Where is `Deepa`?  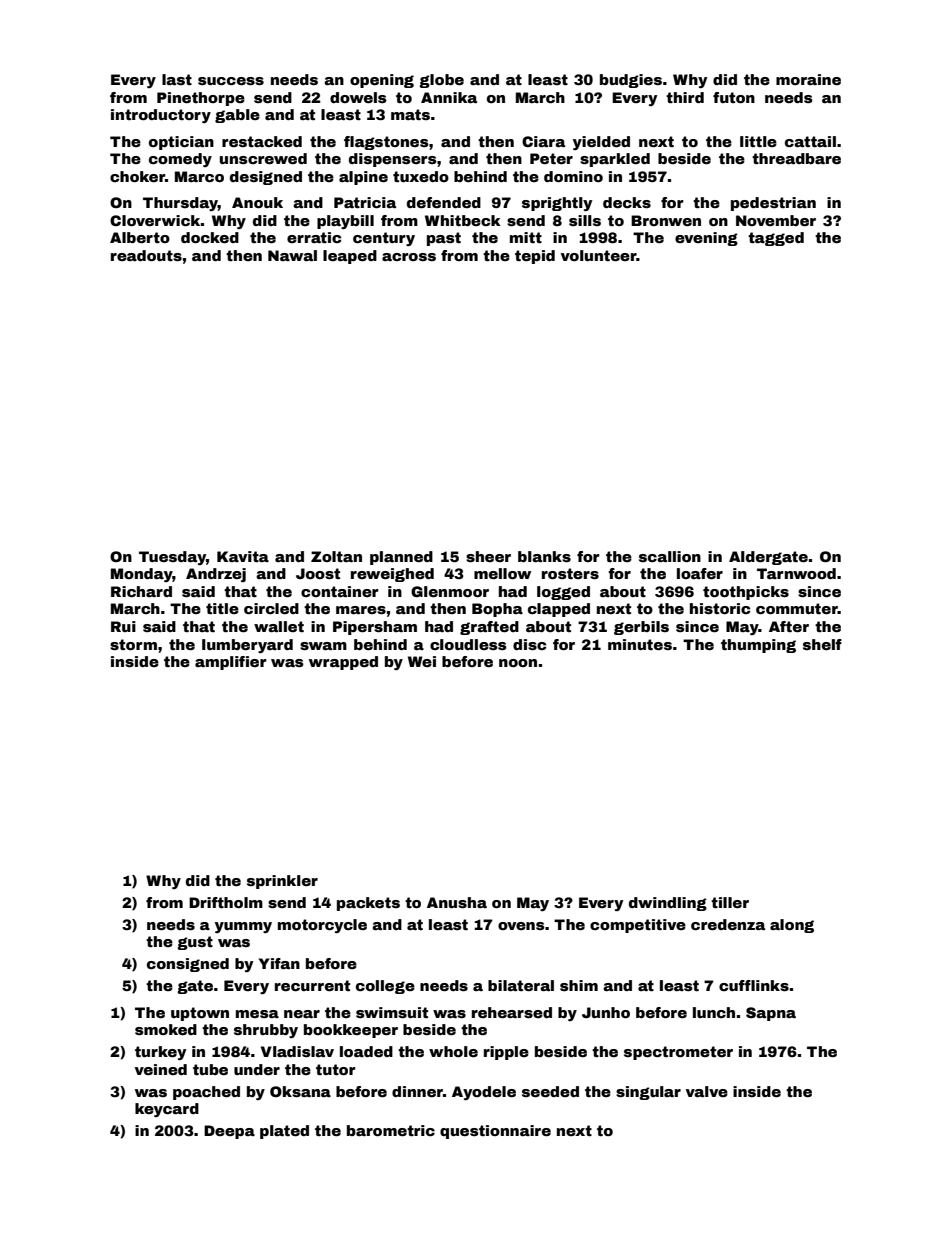
Deepa is located at coordinates (229, 1132).
